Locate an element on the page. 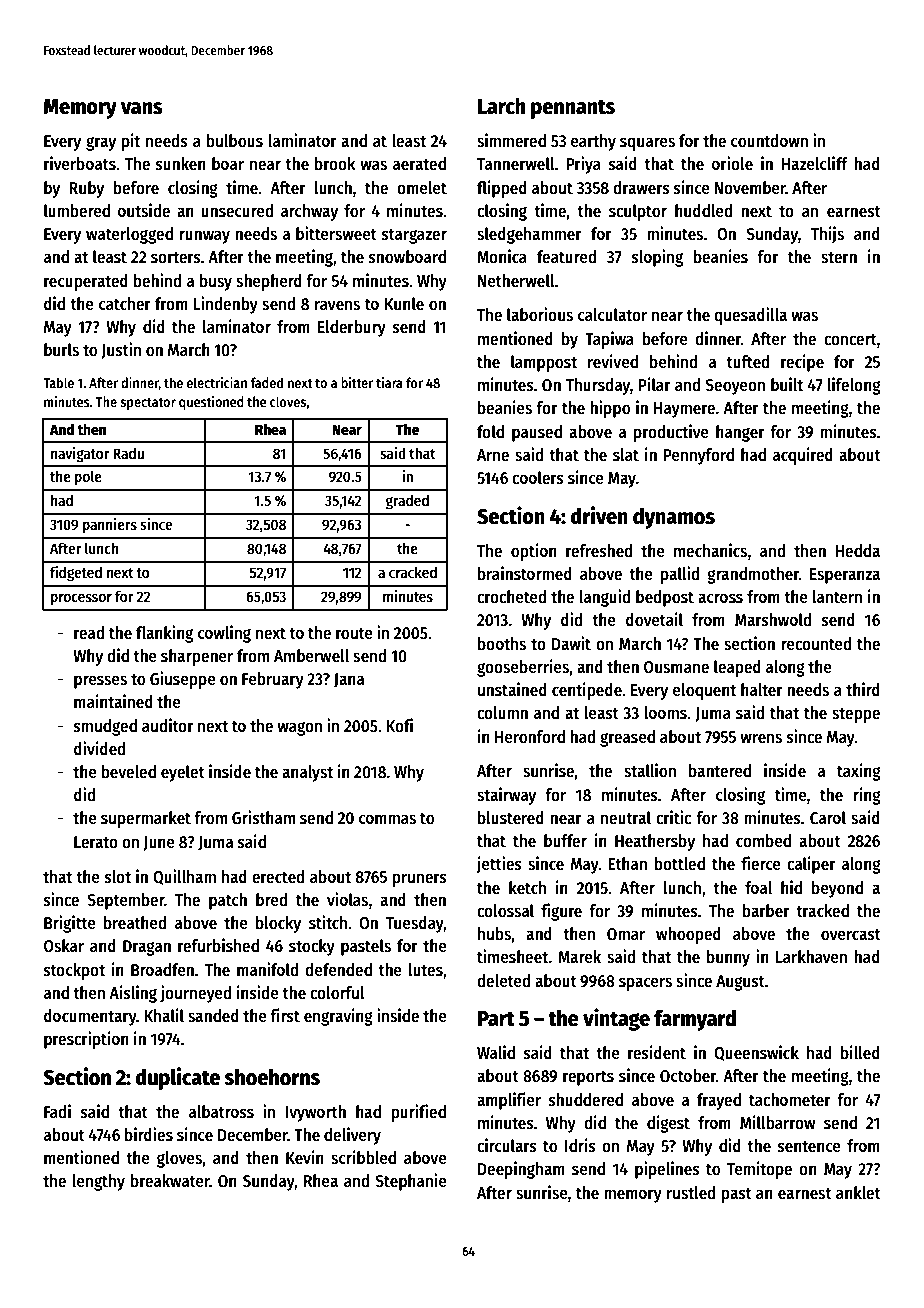  Kofi is located at coordinates (400, 725).
